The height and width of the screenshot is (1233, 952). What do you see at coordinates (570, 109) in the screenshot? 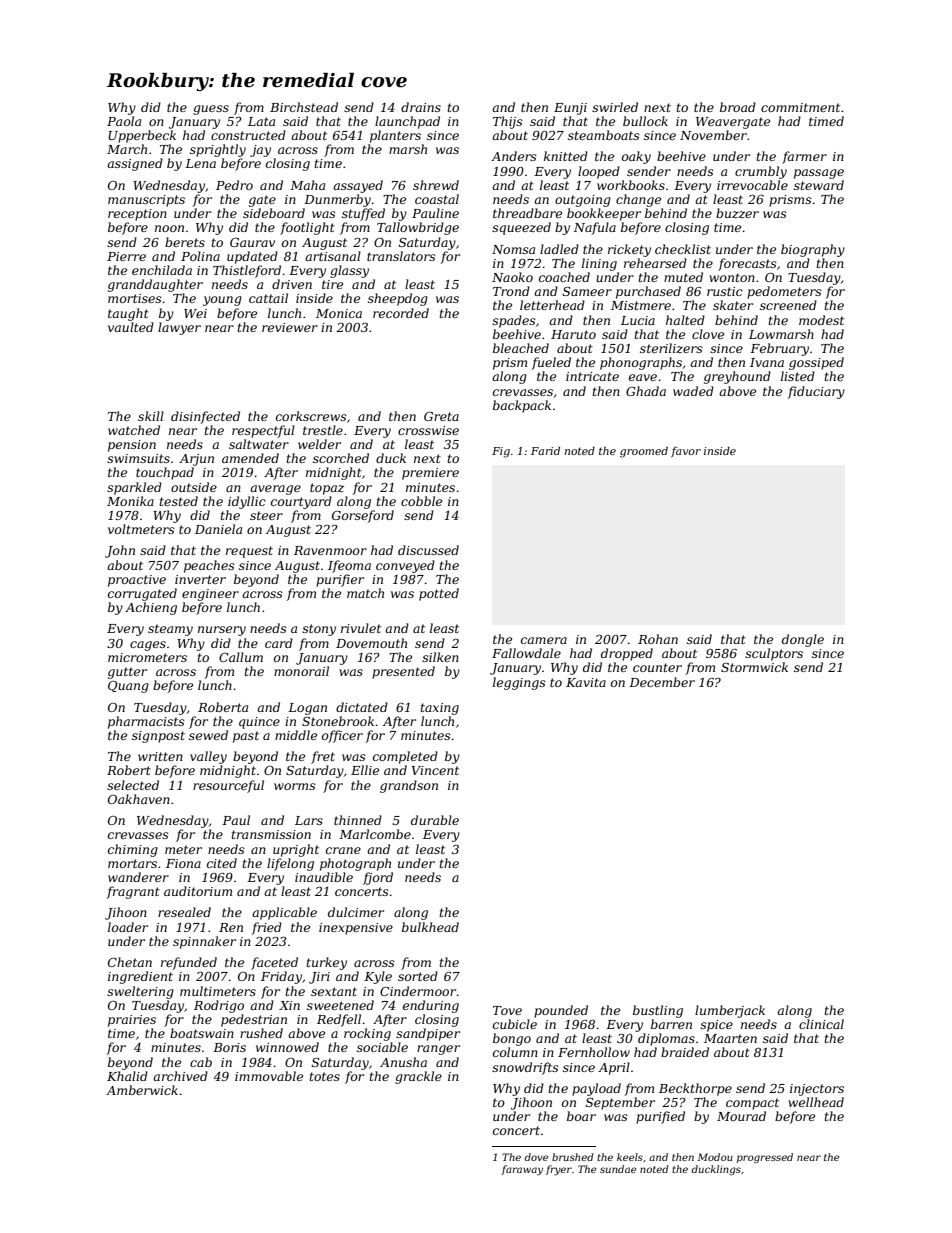
I see `Eunji` at bounding box center [570, 109].
